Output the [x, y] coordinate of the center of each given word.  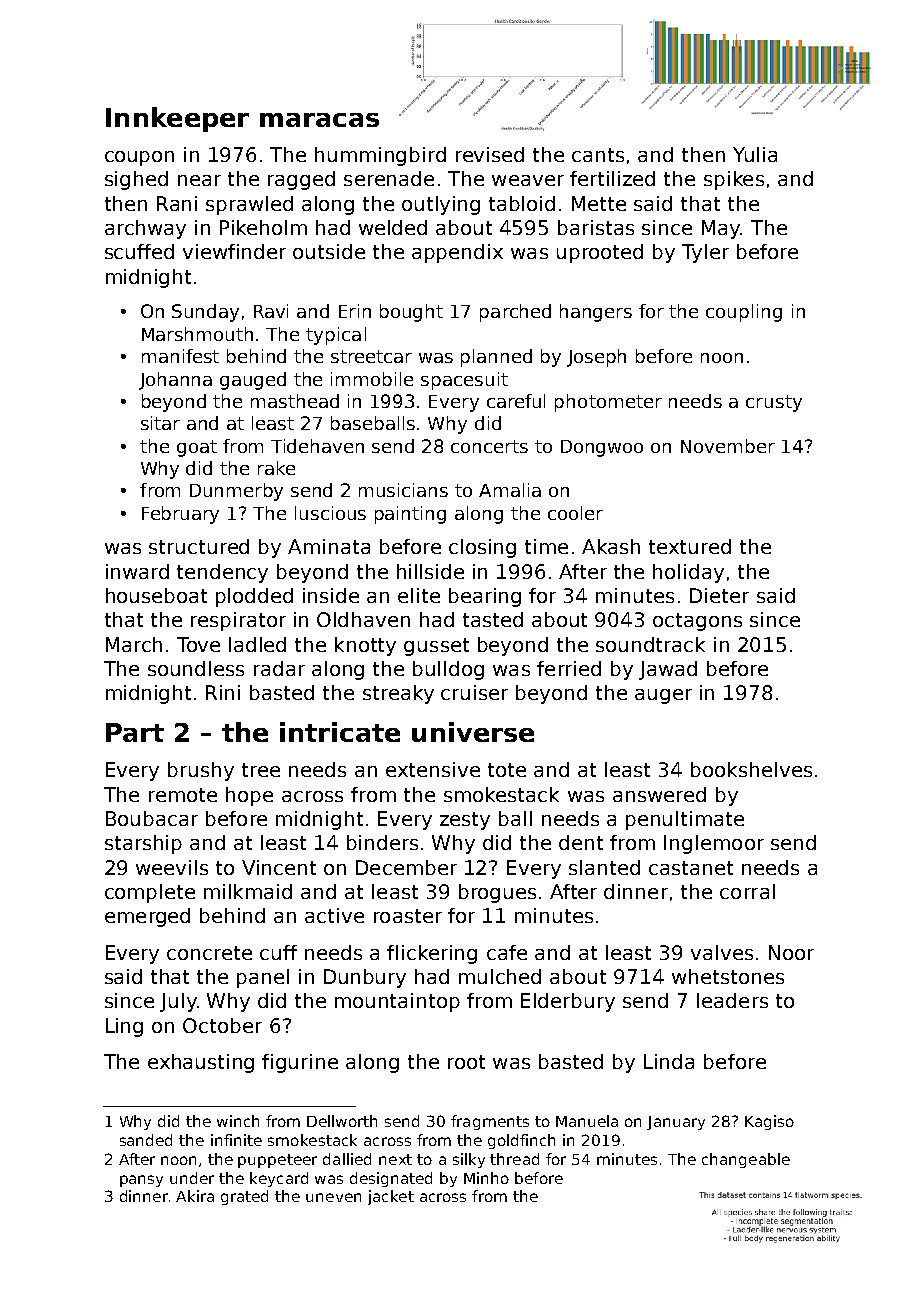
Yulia [755, 154]
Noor [791, 952]
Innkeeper [177, 119]
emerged [147, 917]
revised [490, 154]
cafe [507, 952]
